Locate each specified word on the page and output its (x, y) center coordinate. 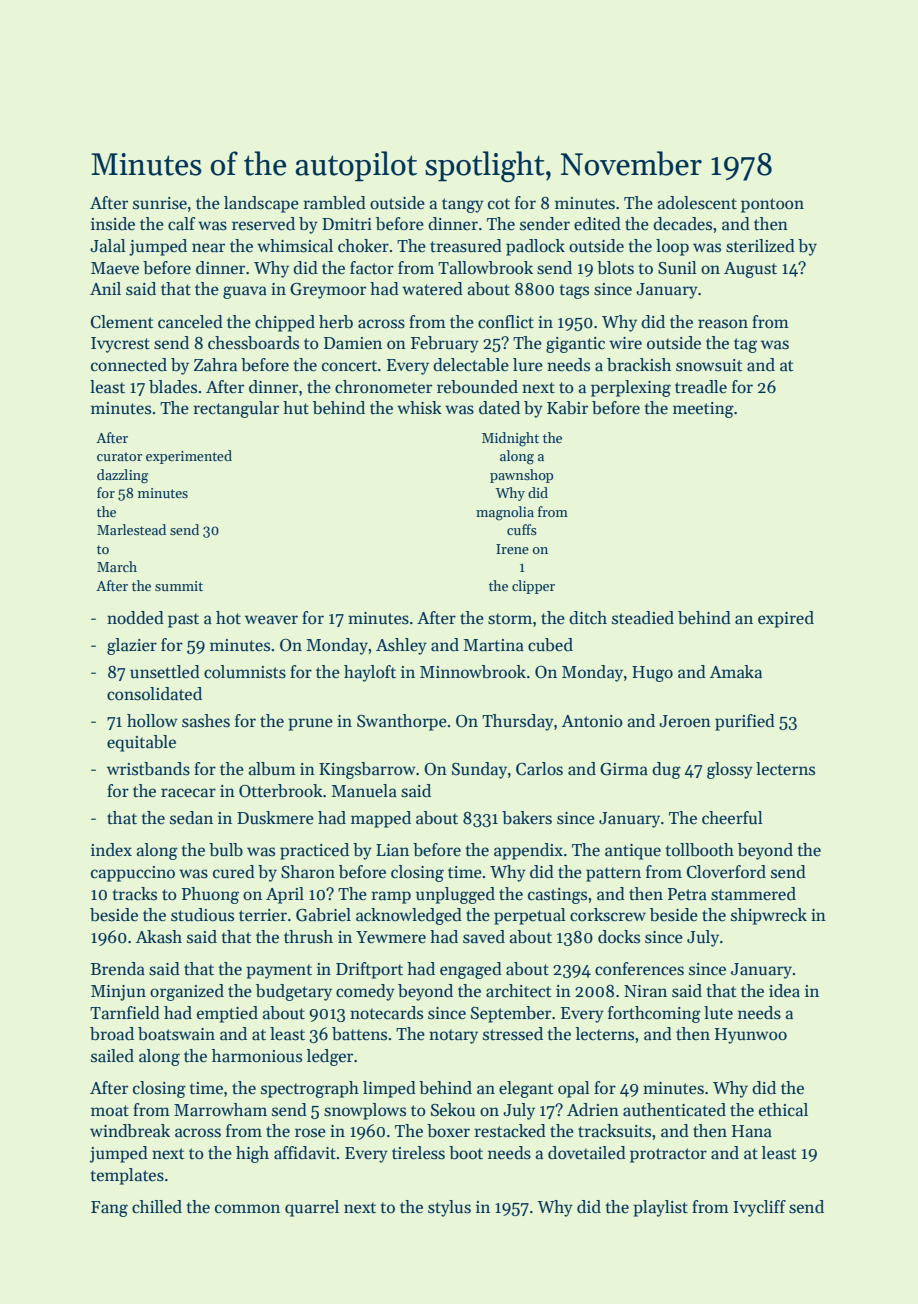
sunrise (160, 203)
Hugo (652, 674)
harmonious (257, 1056)
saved (484, 937)
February (445, 344)
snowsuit (709, 365)
